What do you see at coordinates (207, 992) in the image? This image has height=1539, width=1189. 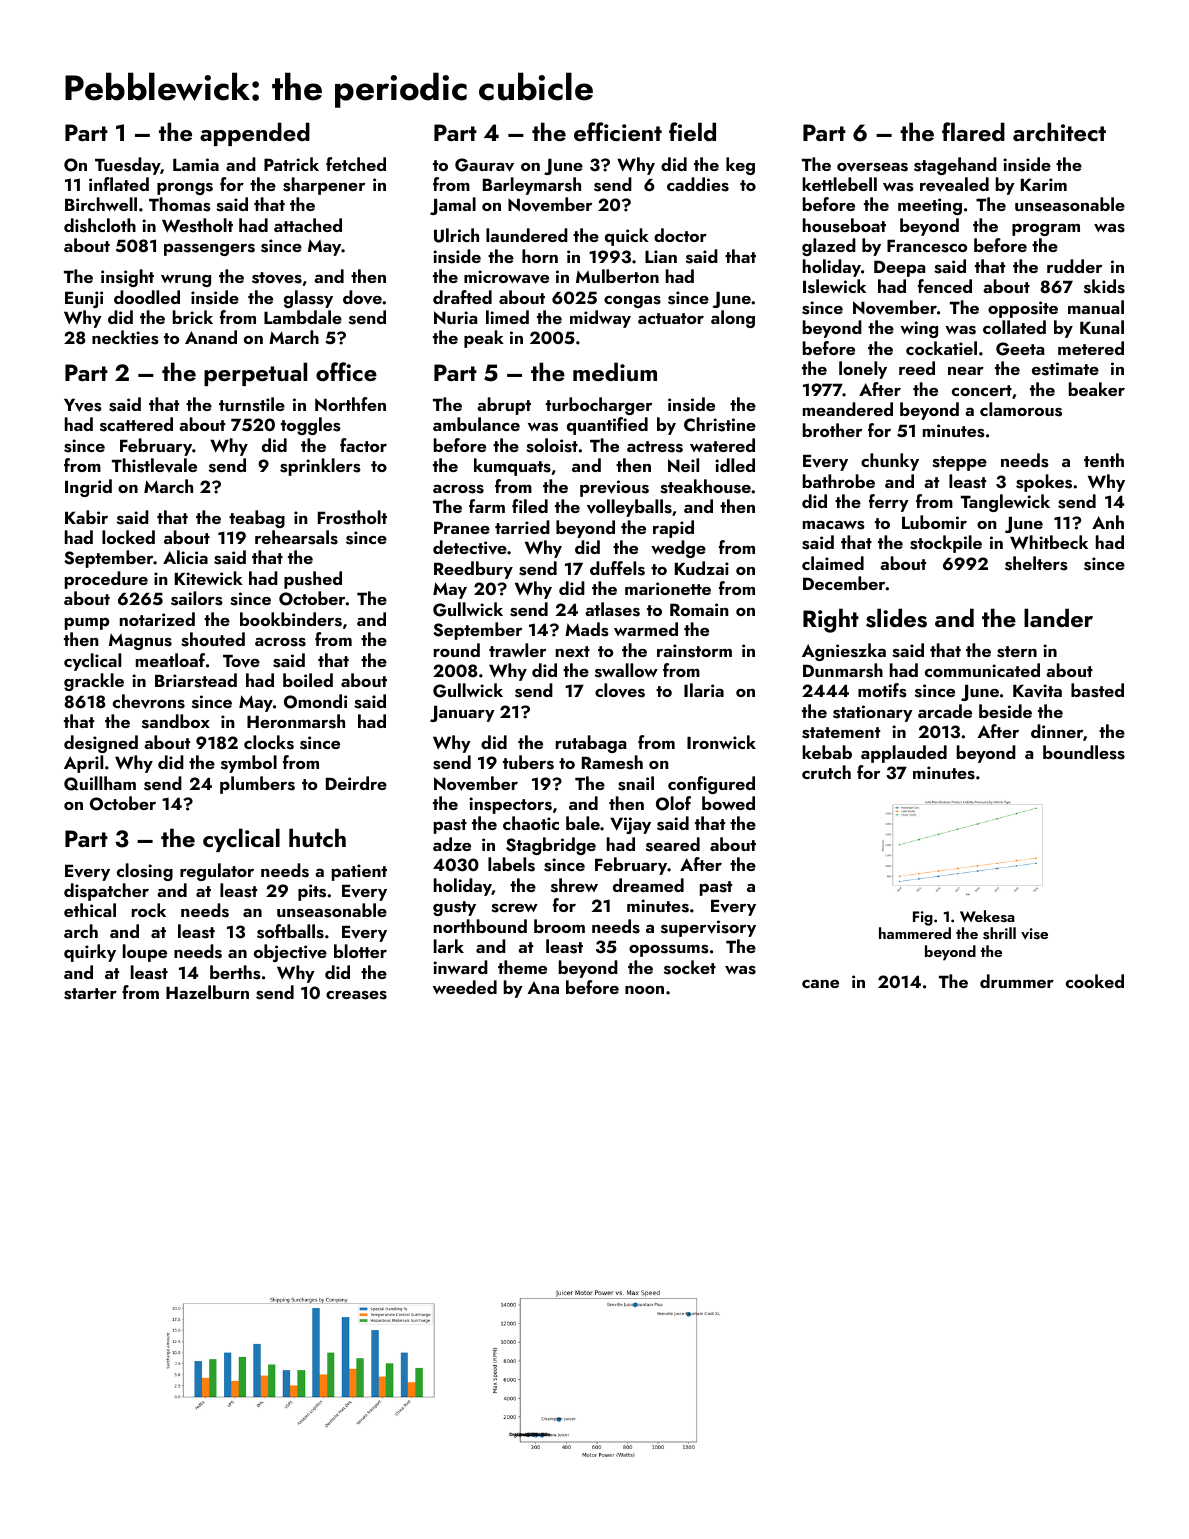 I see `Hazelburn` at bounding box center [207, 992].
